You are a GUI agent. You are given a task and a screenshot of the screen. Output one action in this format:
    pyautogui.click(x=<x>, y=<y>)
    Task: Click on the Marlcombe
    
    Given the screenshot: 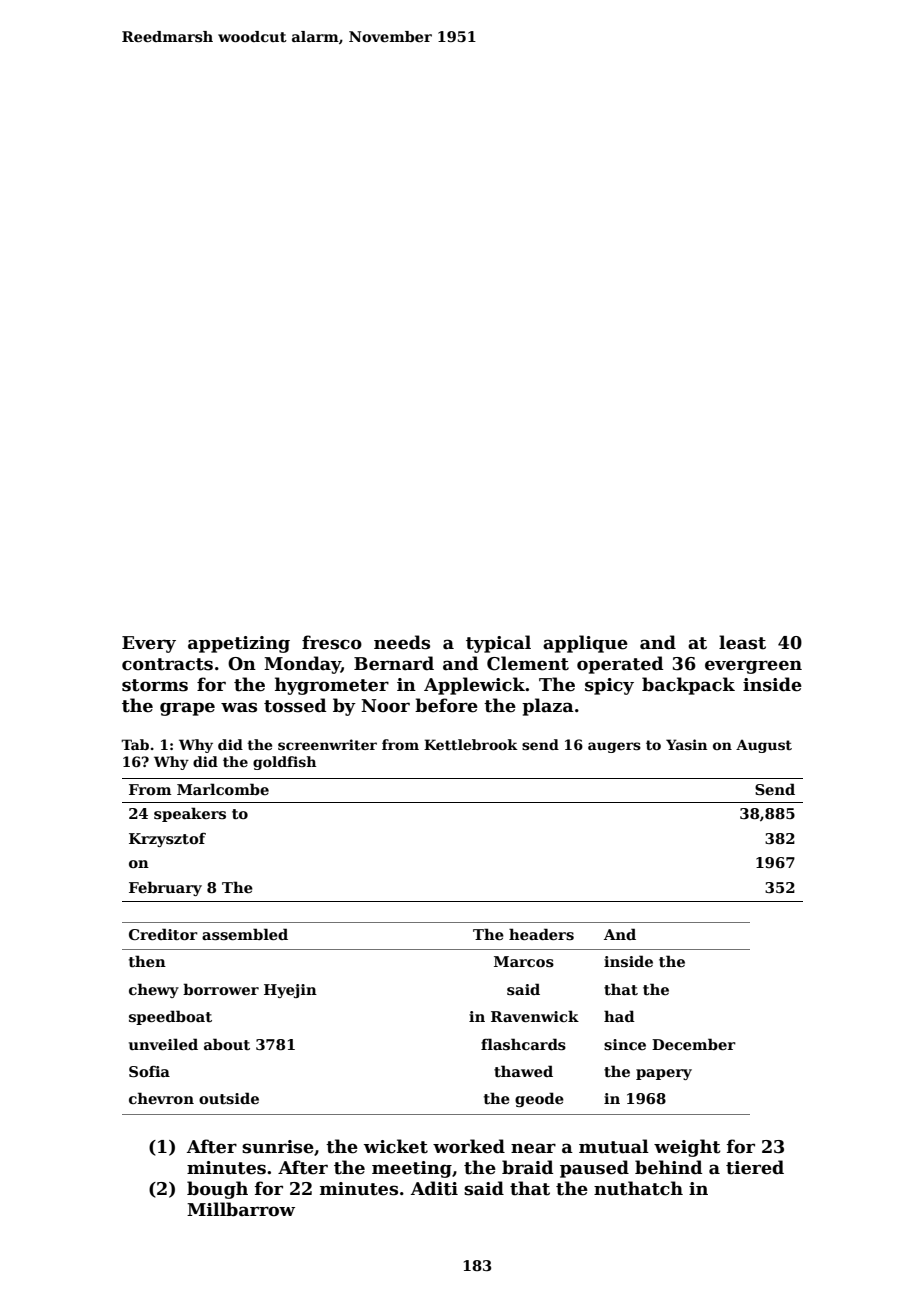 What is the action you would take?
    pyautogui.click(x=223, y=789)
